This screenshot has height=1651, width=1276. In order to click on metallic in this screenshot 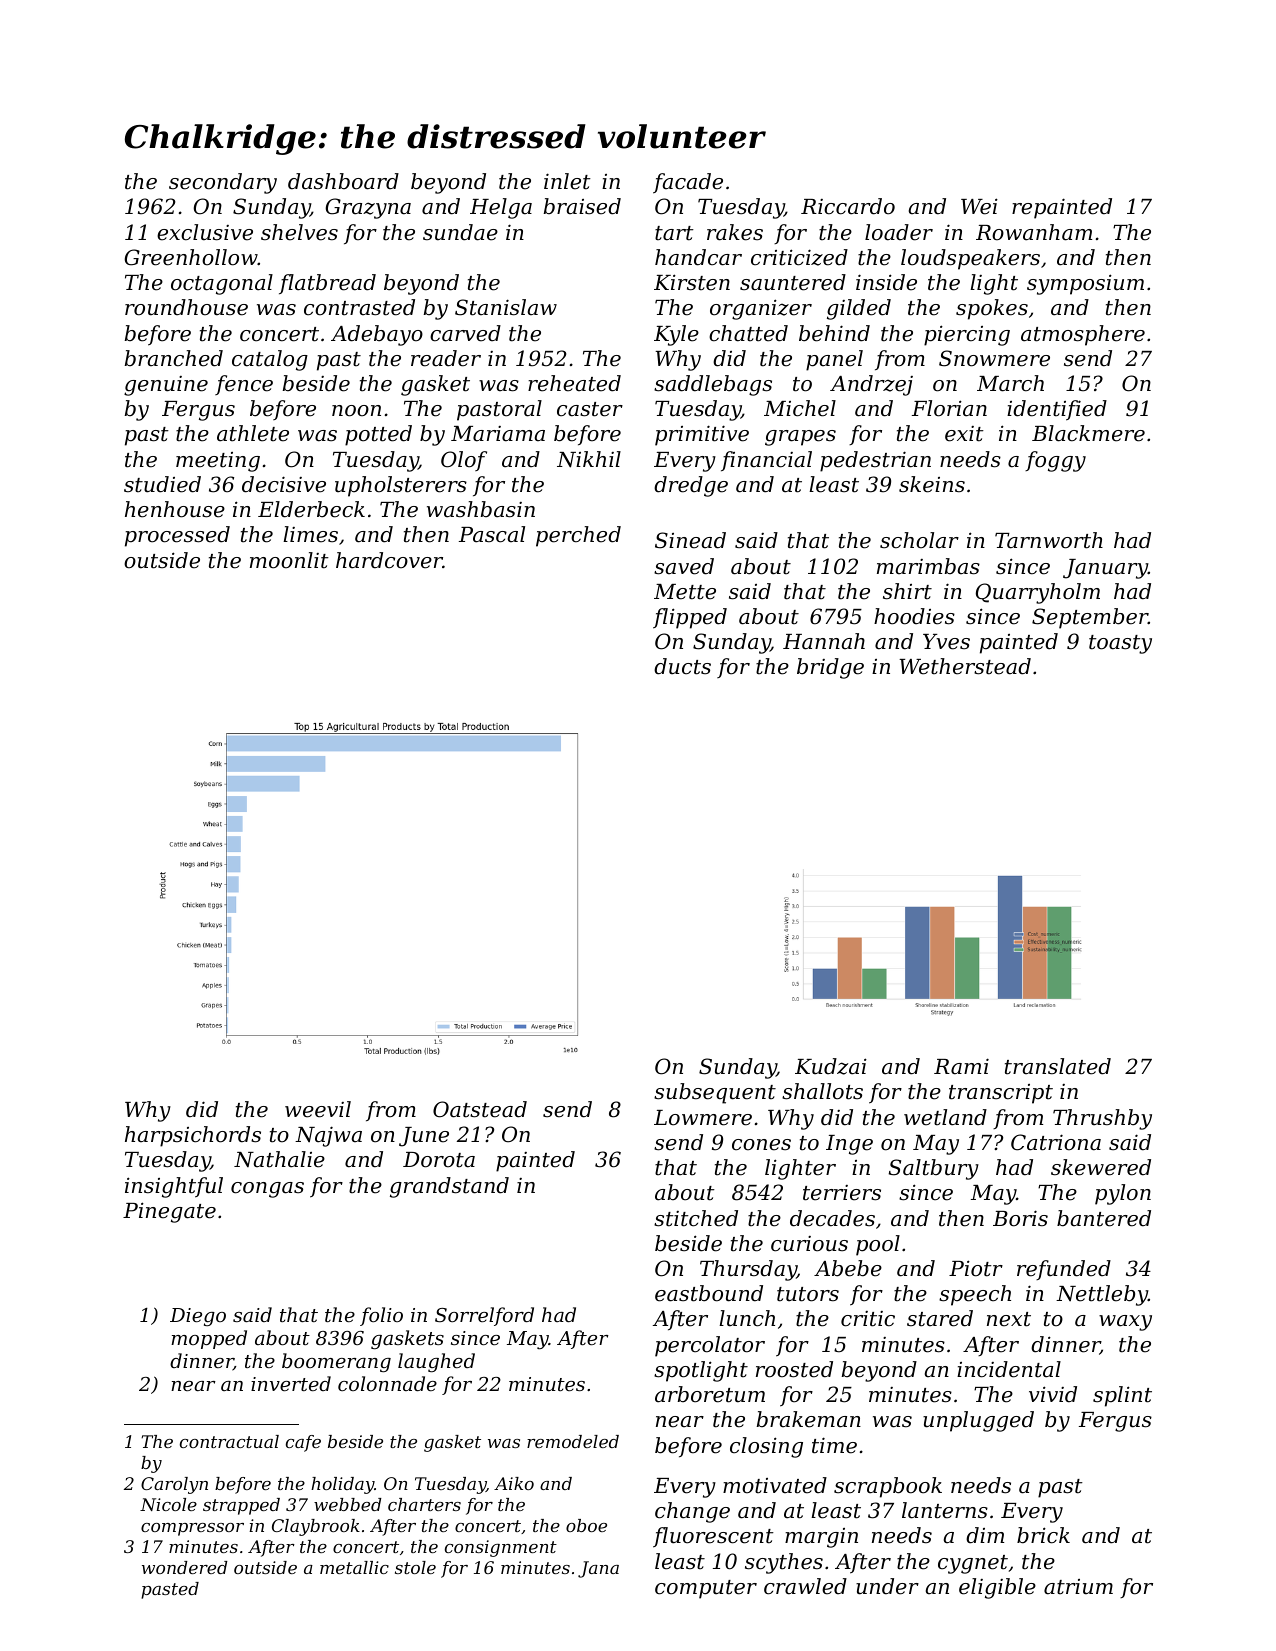, I will do `click(354, 1567)`.
